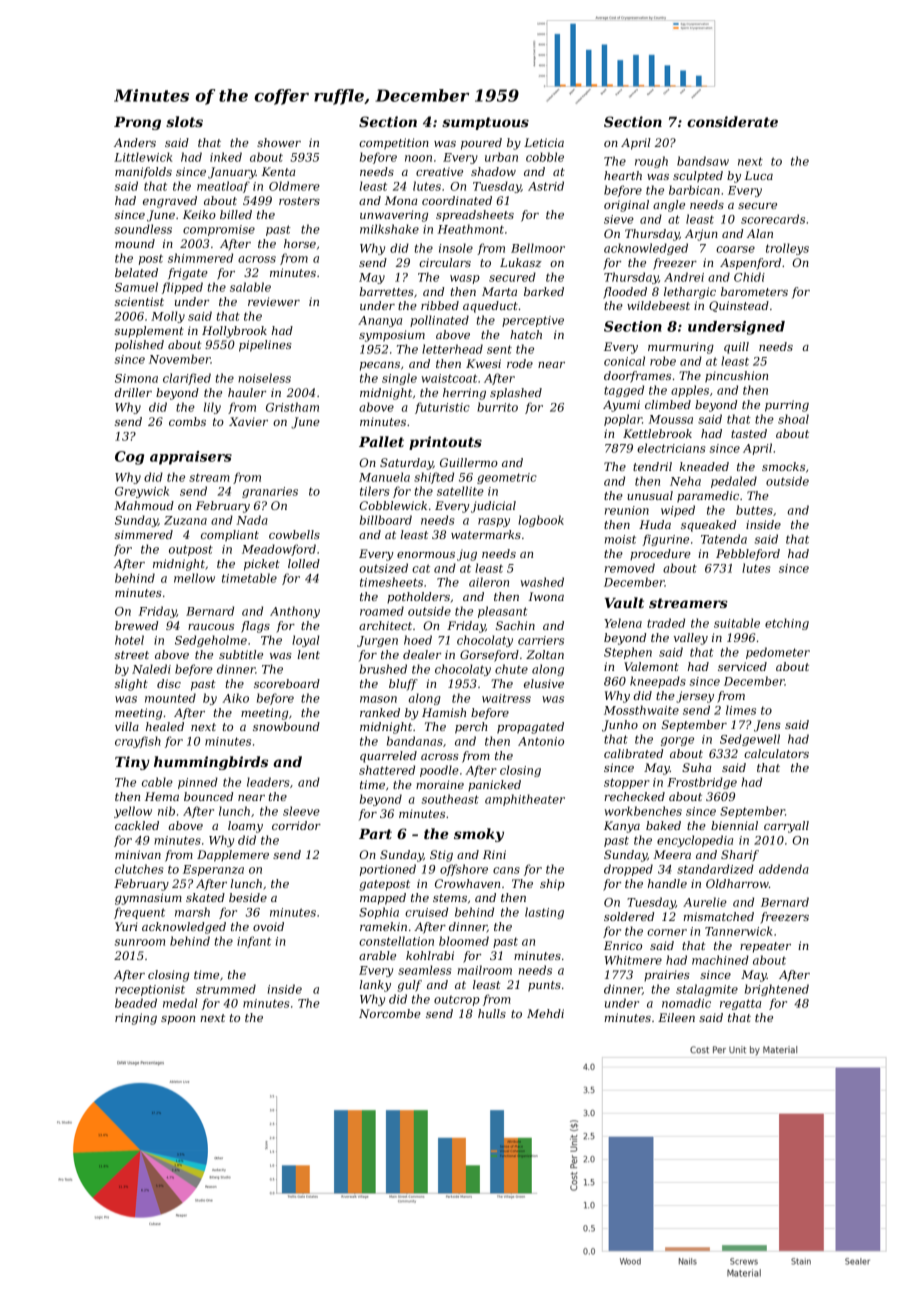 Image resolution: width=924 pixels, height=1308 pixels. What do you see at coordinates (776, 753) in the screenshot?
I see `calculators` at bounding box center [776, 753].
